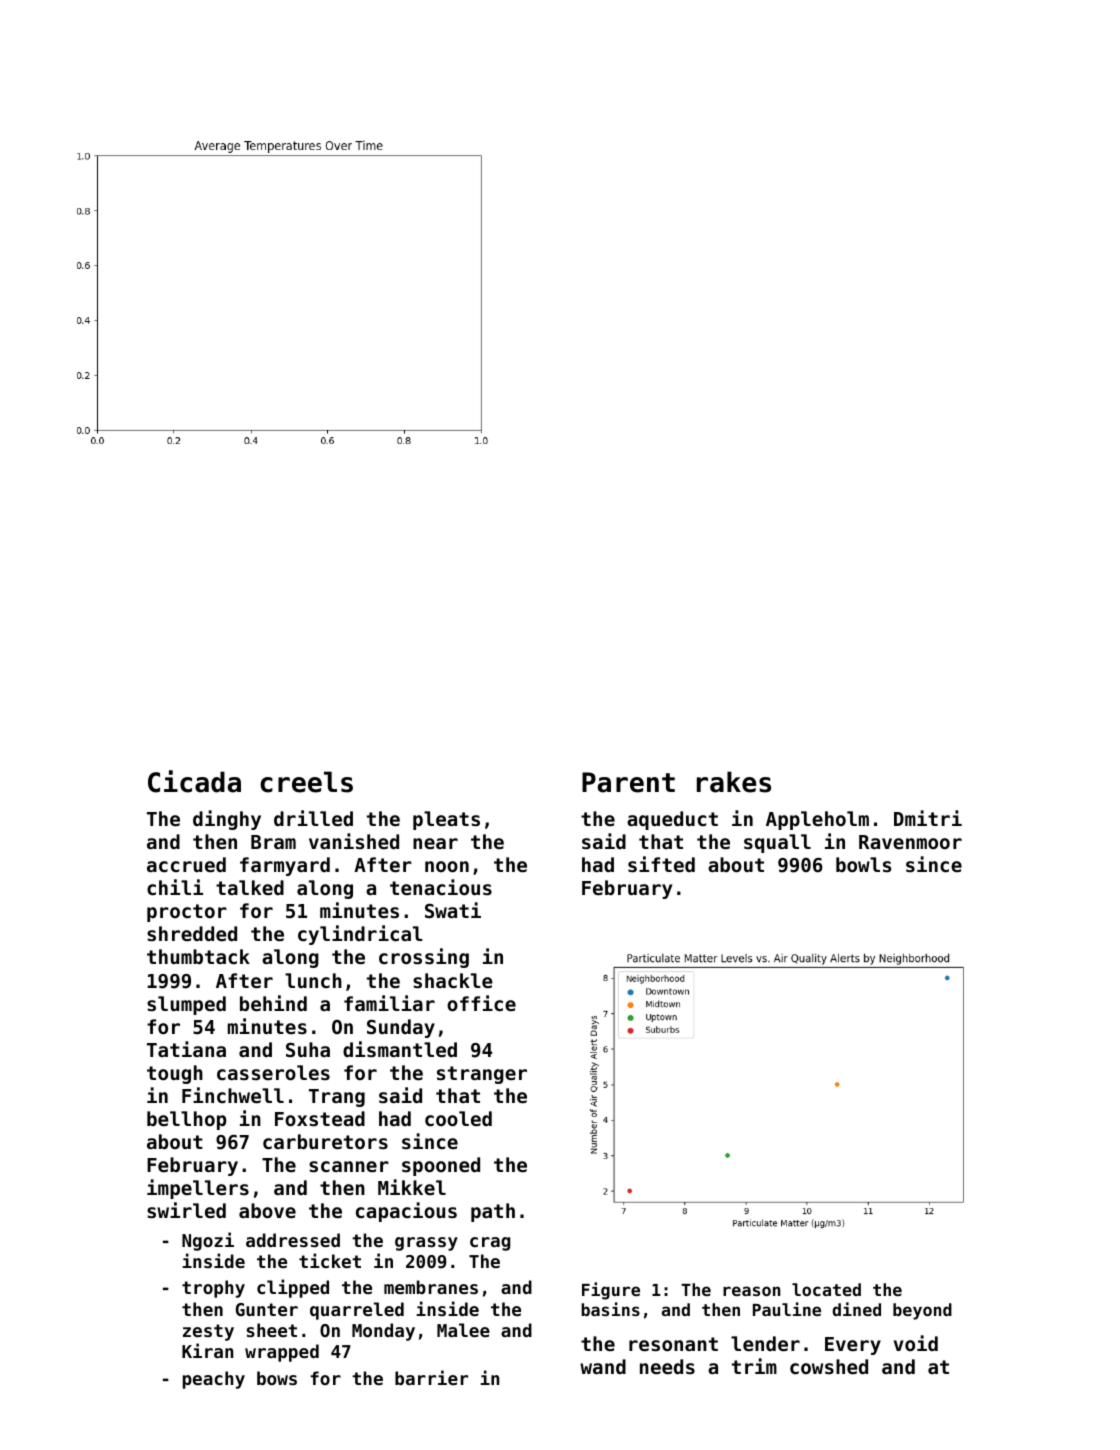  What do you see at coordinates (493, 1212) in the screenshot?
I see `path` at bounding box center [493, 1212].
